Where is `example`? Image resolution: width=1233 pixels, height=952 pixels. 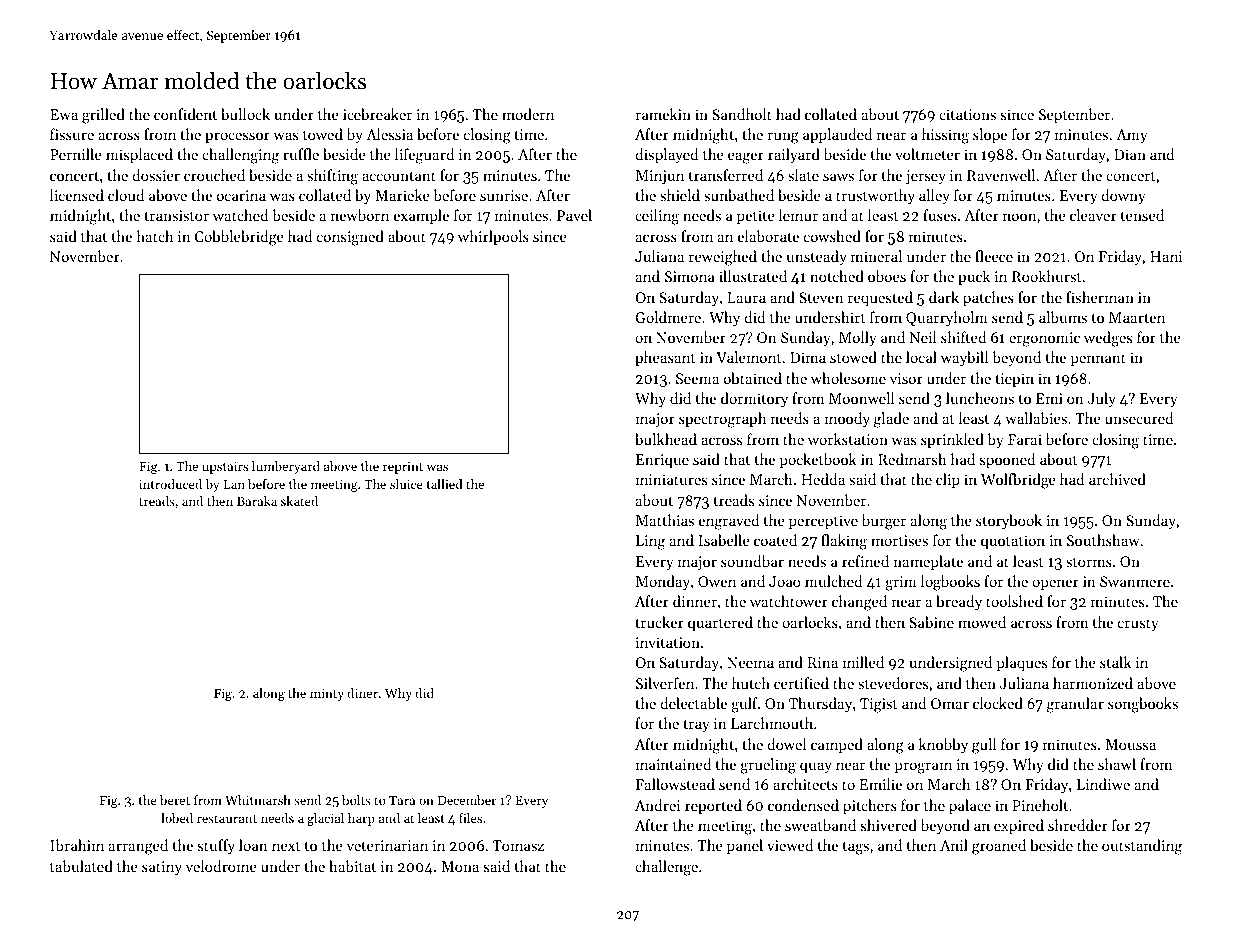 example is located at coordinates (421, 216).
